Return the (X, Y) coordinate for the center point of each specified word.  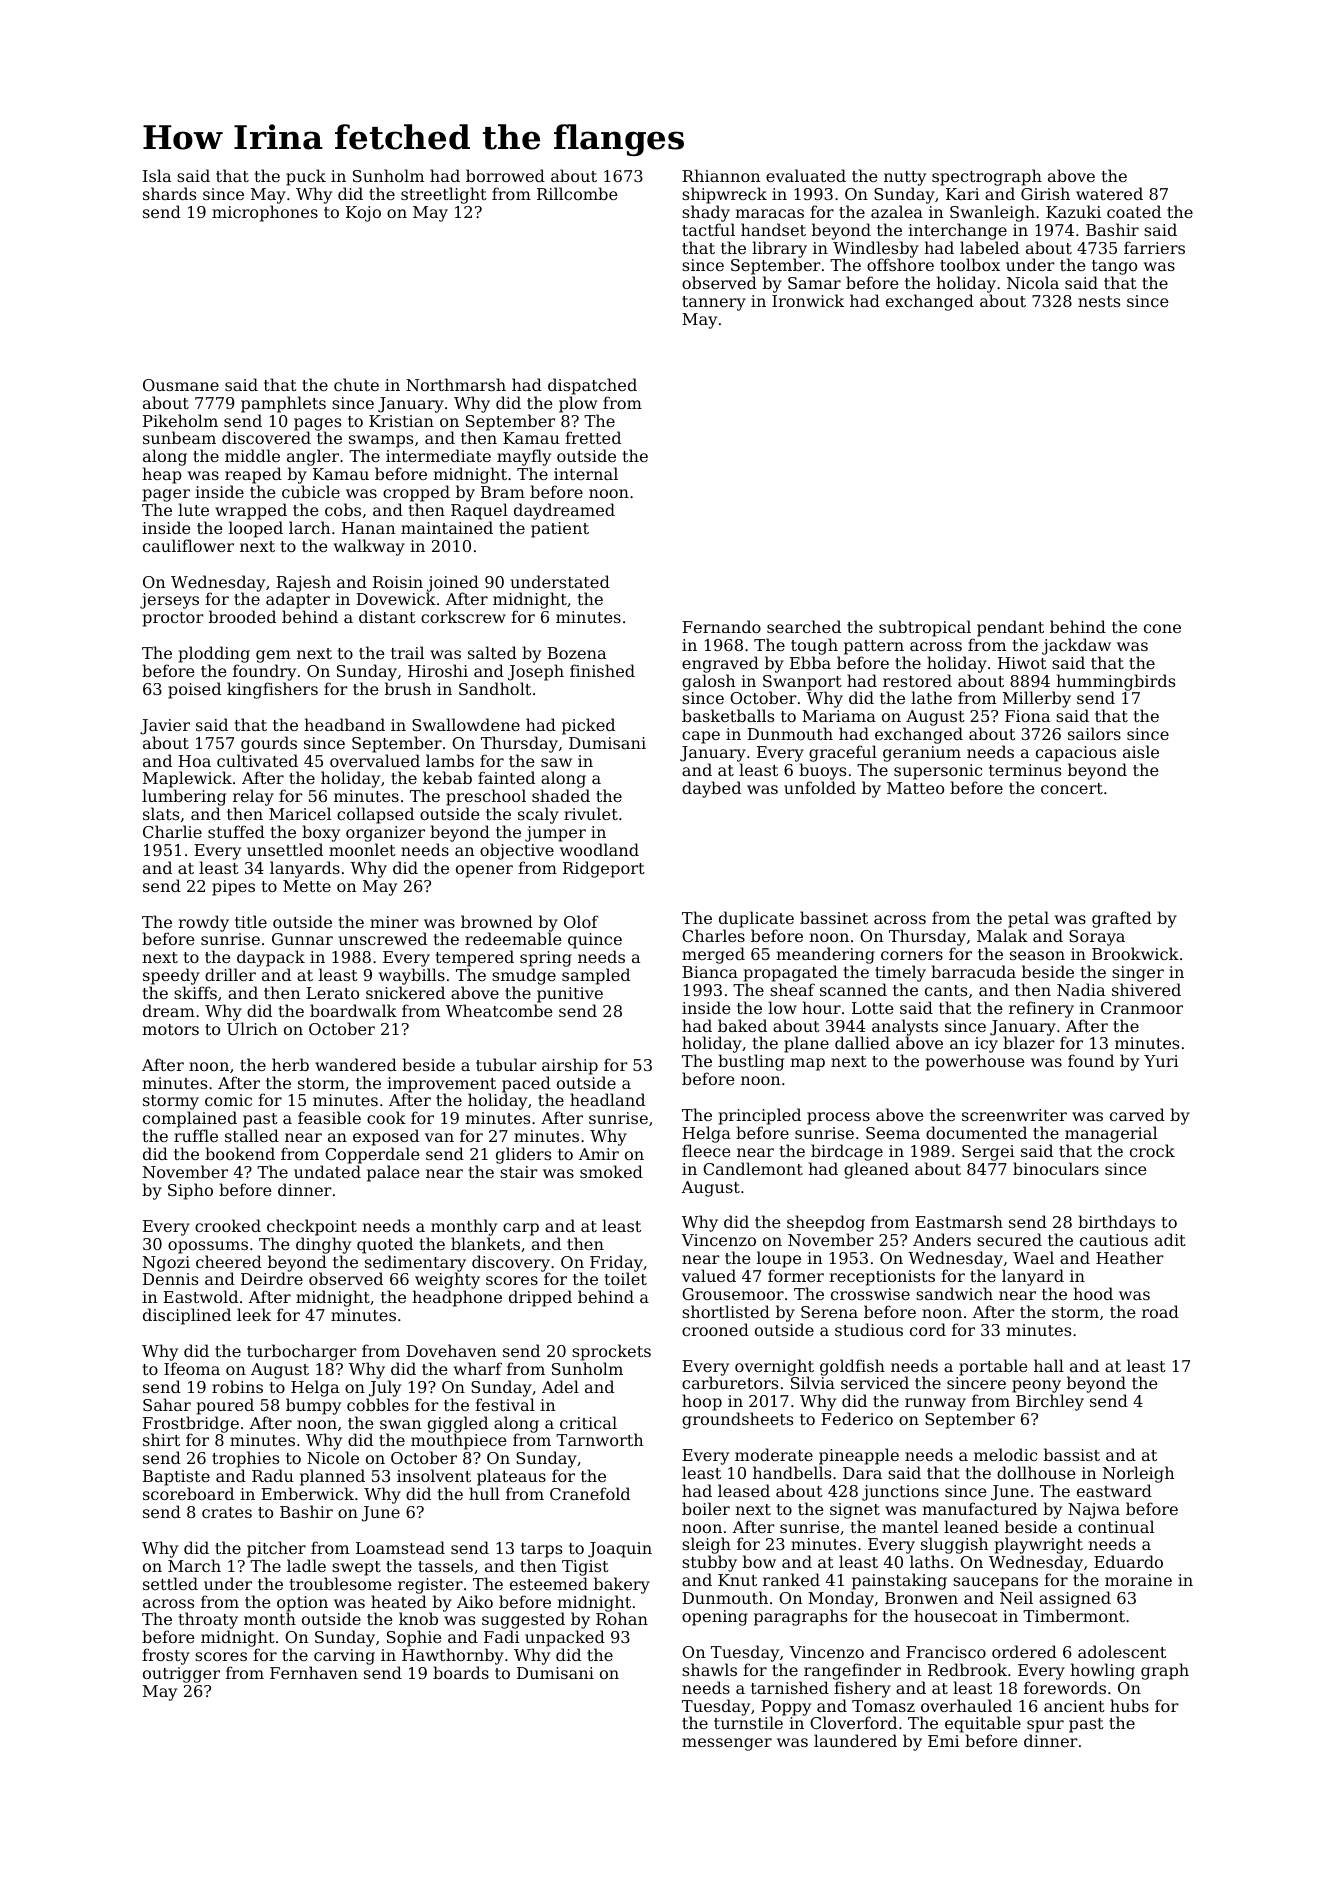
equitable (983, 1724)
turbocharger (302, 1352)
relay (253, 797)
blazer (1029, 1043)
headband (344, 724)
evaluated (806, 175)
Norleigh (1138, 1474)
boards (461, 1672)
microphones (265, 213)
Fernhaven (314, 1672)
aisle (1141, 751)
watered (1109, 193)
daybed (711, 789)
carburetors (730, 1383)
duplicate (756, 919)
